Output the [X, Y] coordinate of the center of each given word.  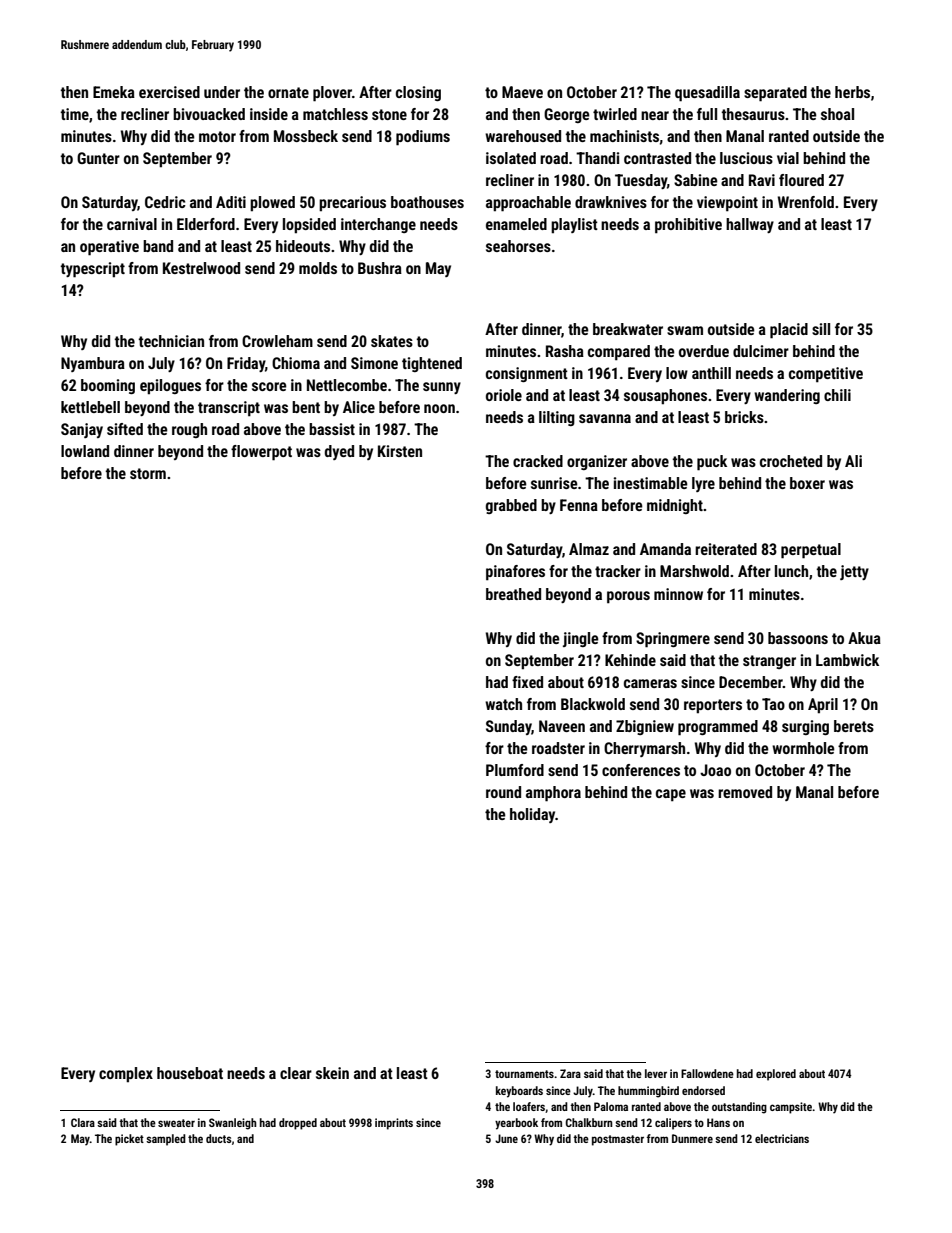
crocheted [791, 461]
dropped [298, 1124]
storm [148, 473]
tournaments [524, 1074]
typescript [93, 270]
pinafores [515, 573]
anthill [711, 373]
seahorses [518, 246]
